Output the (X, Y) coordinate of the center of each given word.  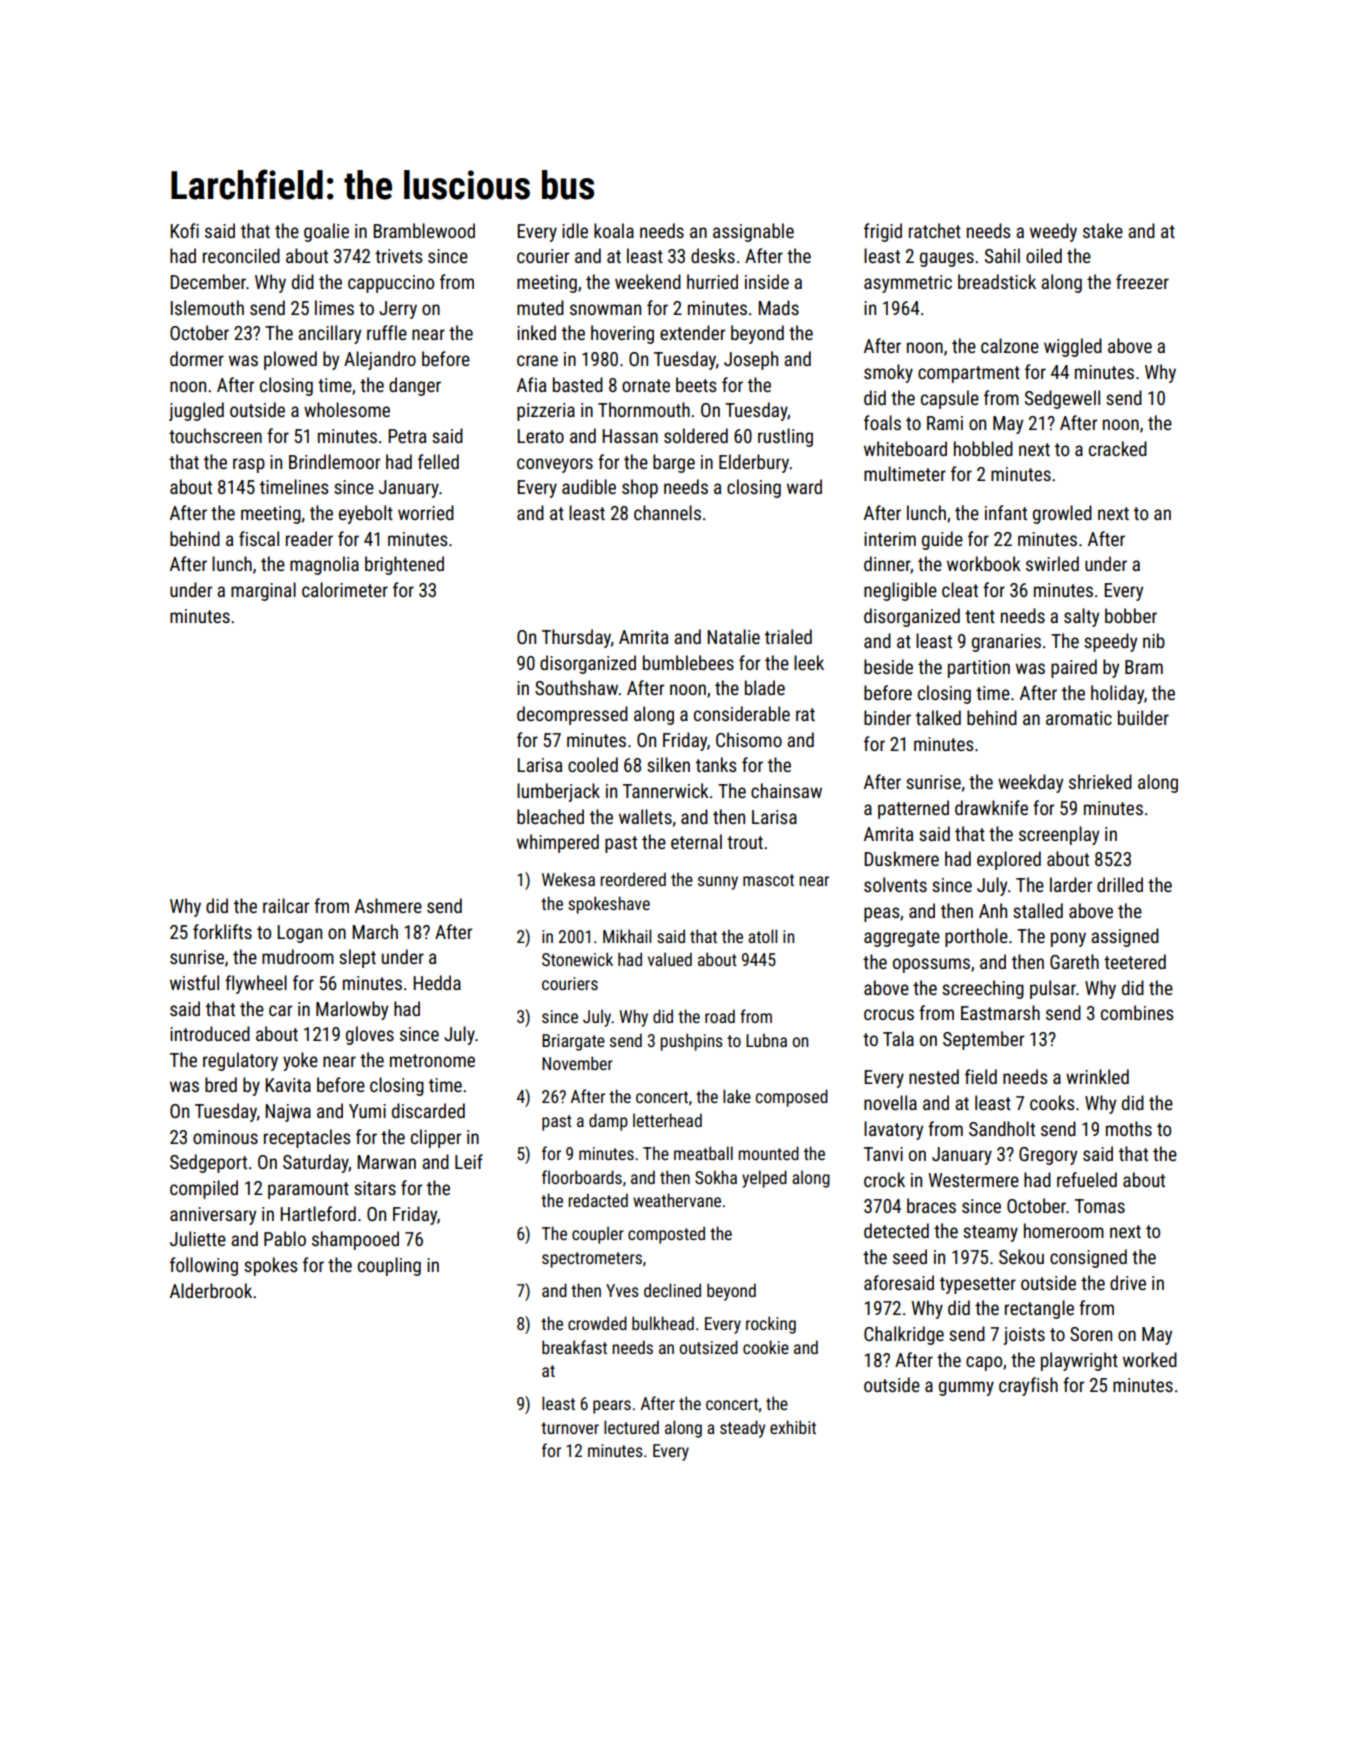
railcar (286, 905)
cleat (960, 589)
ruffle (387, 332)
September (983, 1040)
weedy (1053, 232)
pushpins (691, 1042)
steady (742, 1429)
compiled (204, 1189)
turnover (570, 1428)
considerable (742, 713)
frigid (883, 232)
